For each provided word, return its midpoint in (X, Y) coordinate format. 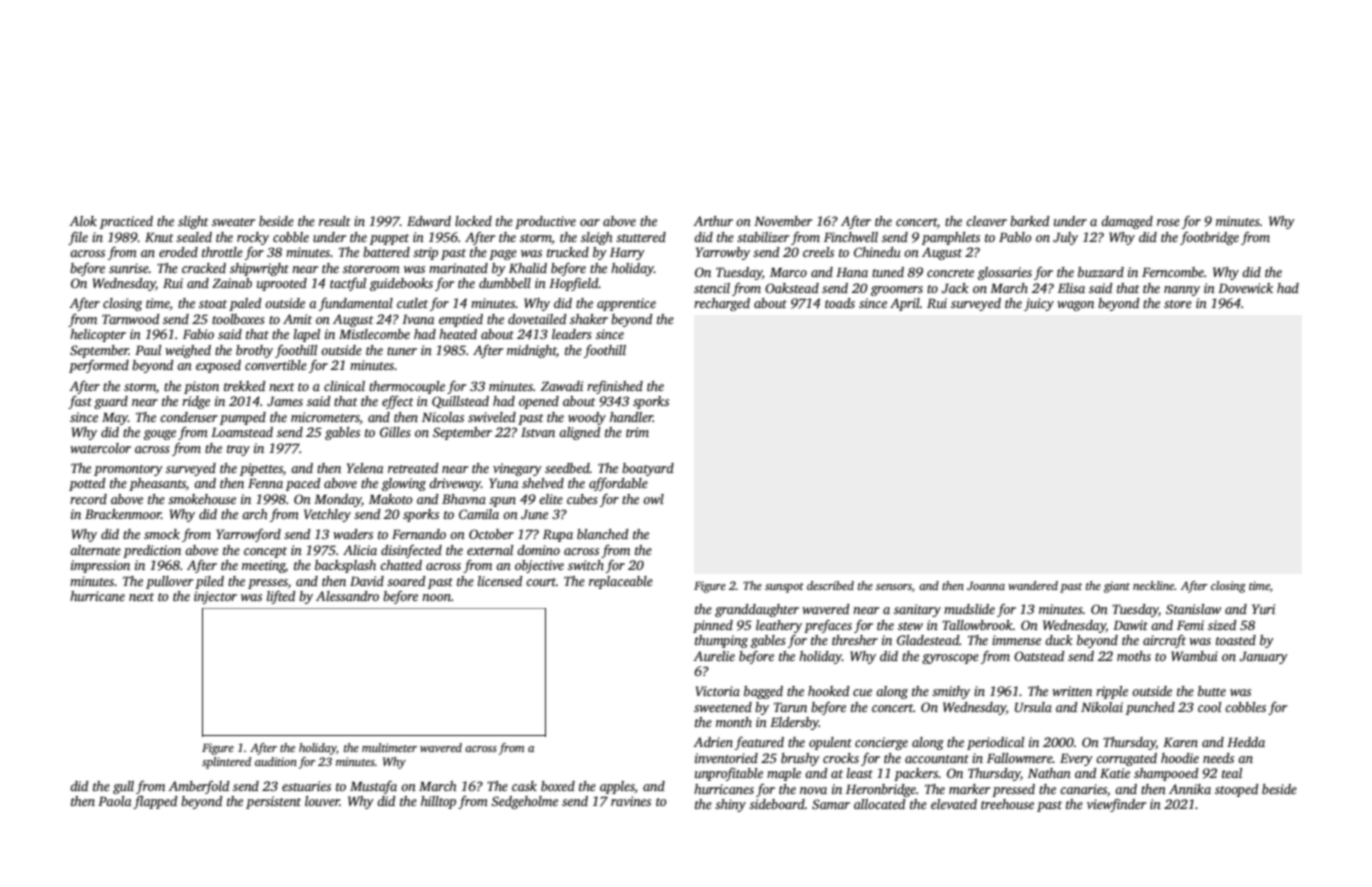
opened (539, 402)
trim (637, 432)
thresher (855, 640)
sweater (233, 222)
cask (524, 786)
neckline (1154, 585)
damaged (1127, 222)
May (115, 418)
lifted (281, 597)
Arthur (713, 221)
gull (123, 787)
